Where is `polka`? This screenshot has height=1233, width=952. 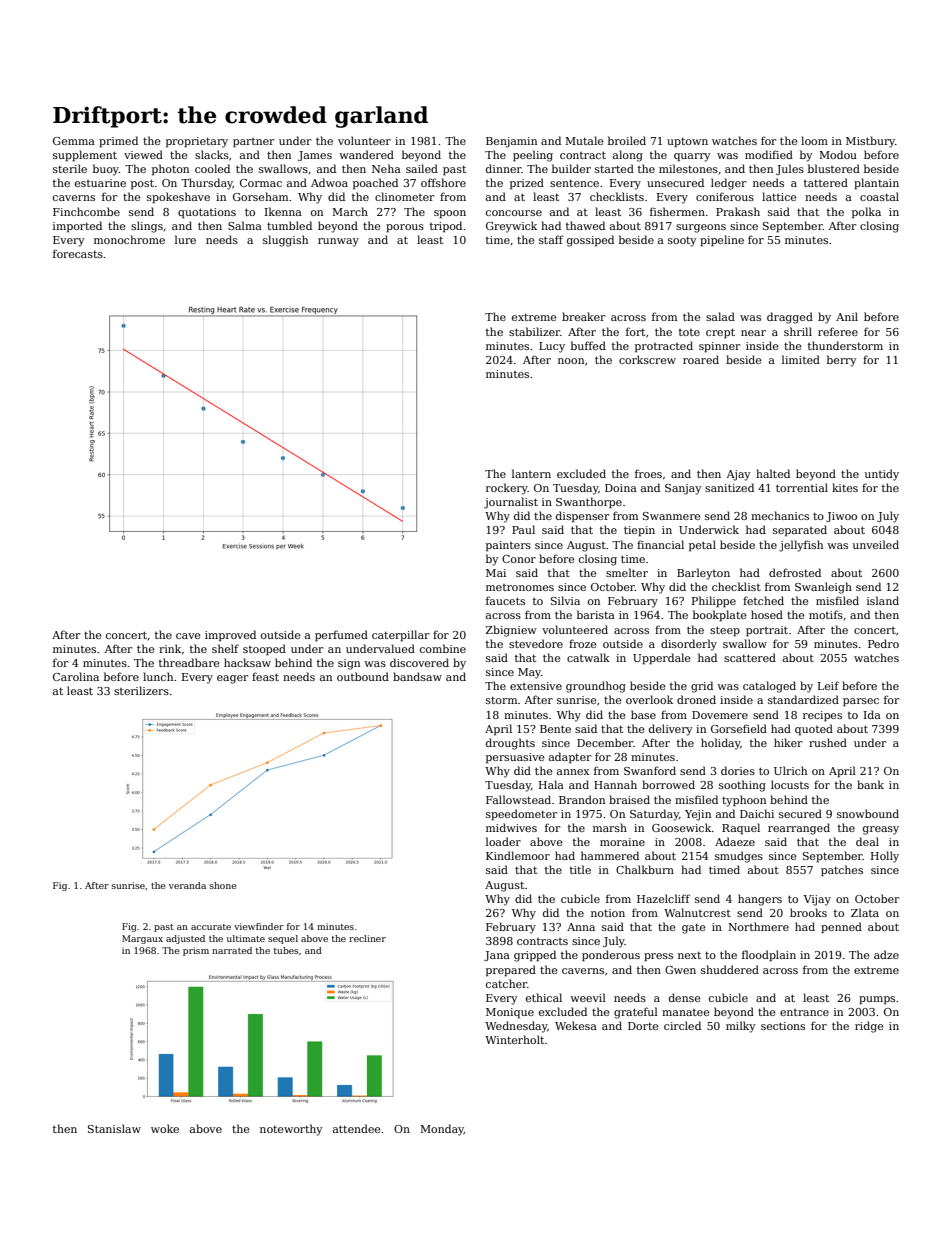
polka is located at coordinates (866, 212).
